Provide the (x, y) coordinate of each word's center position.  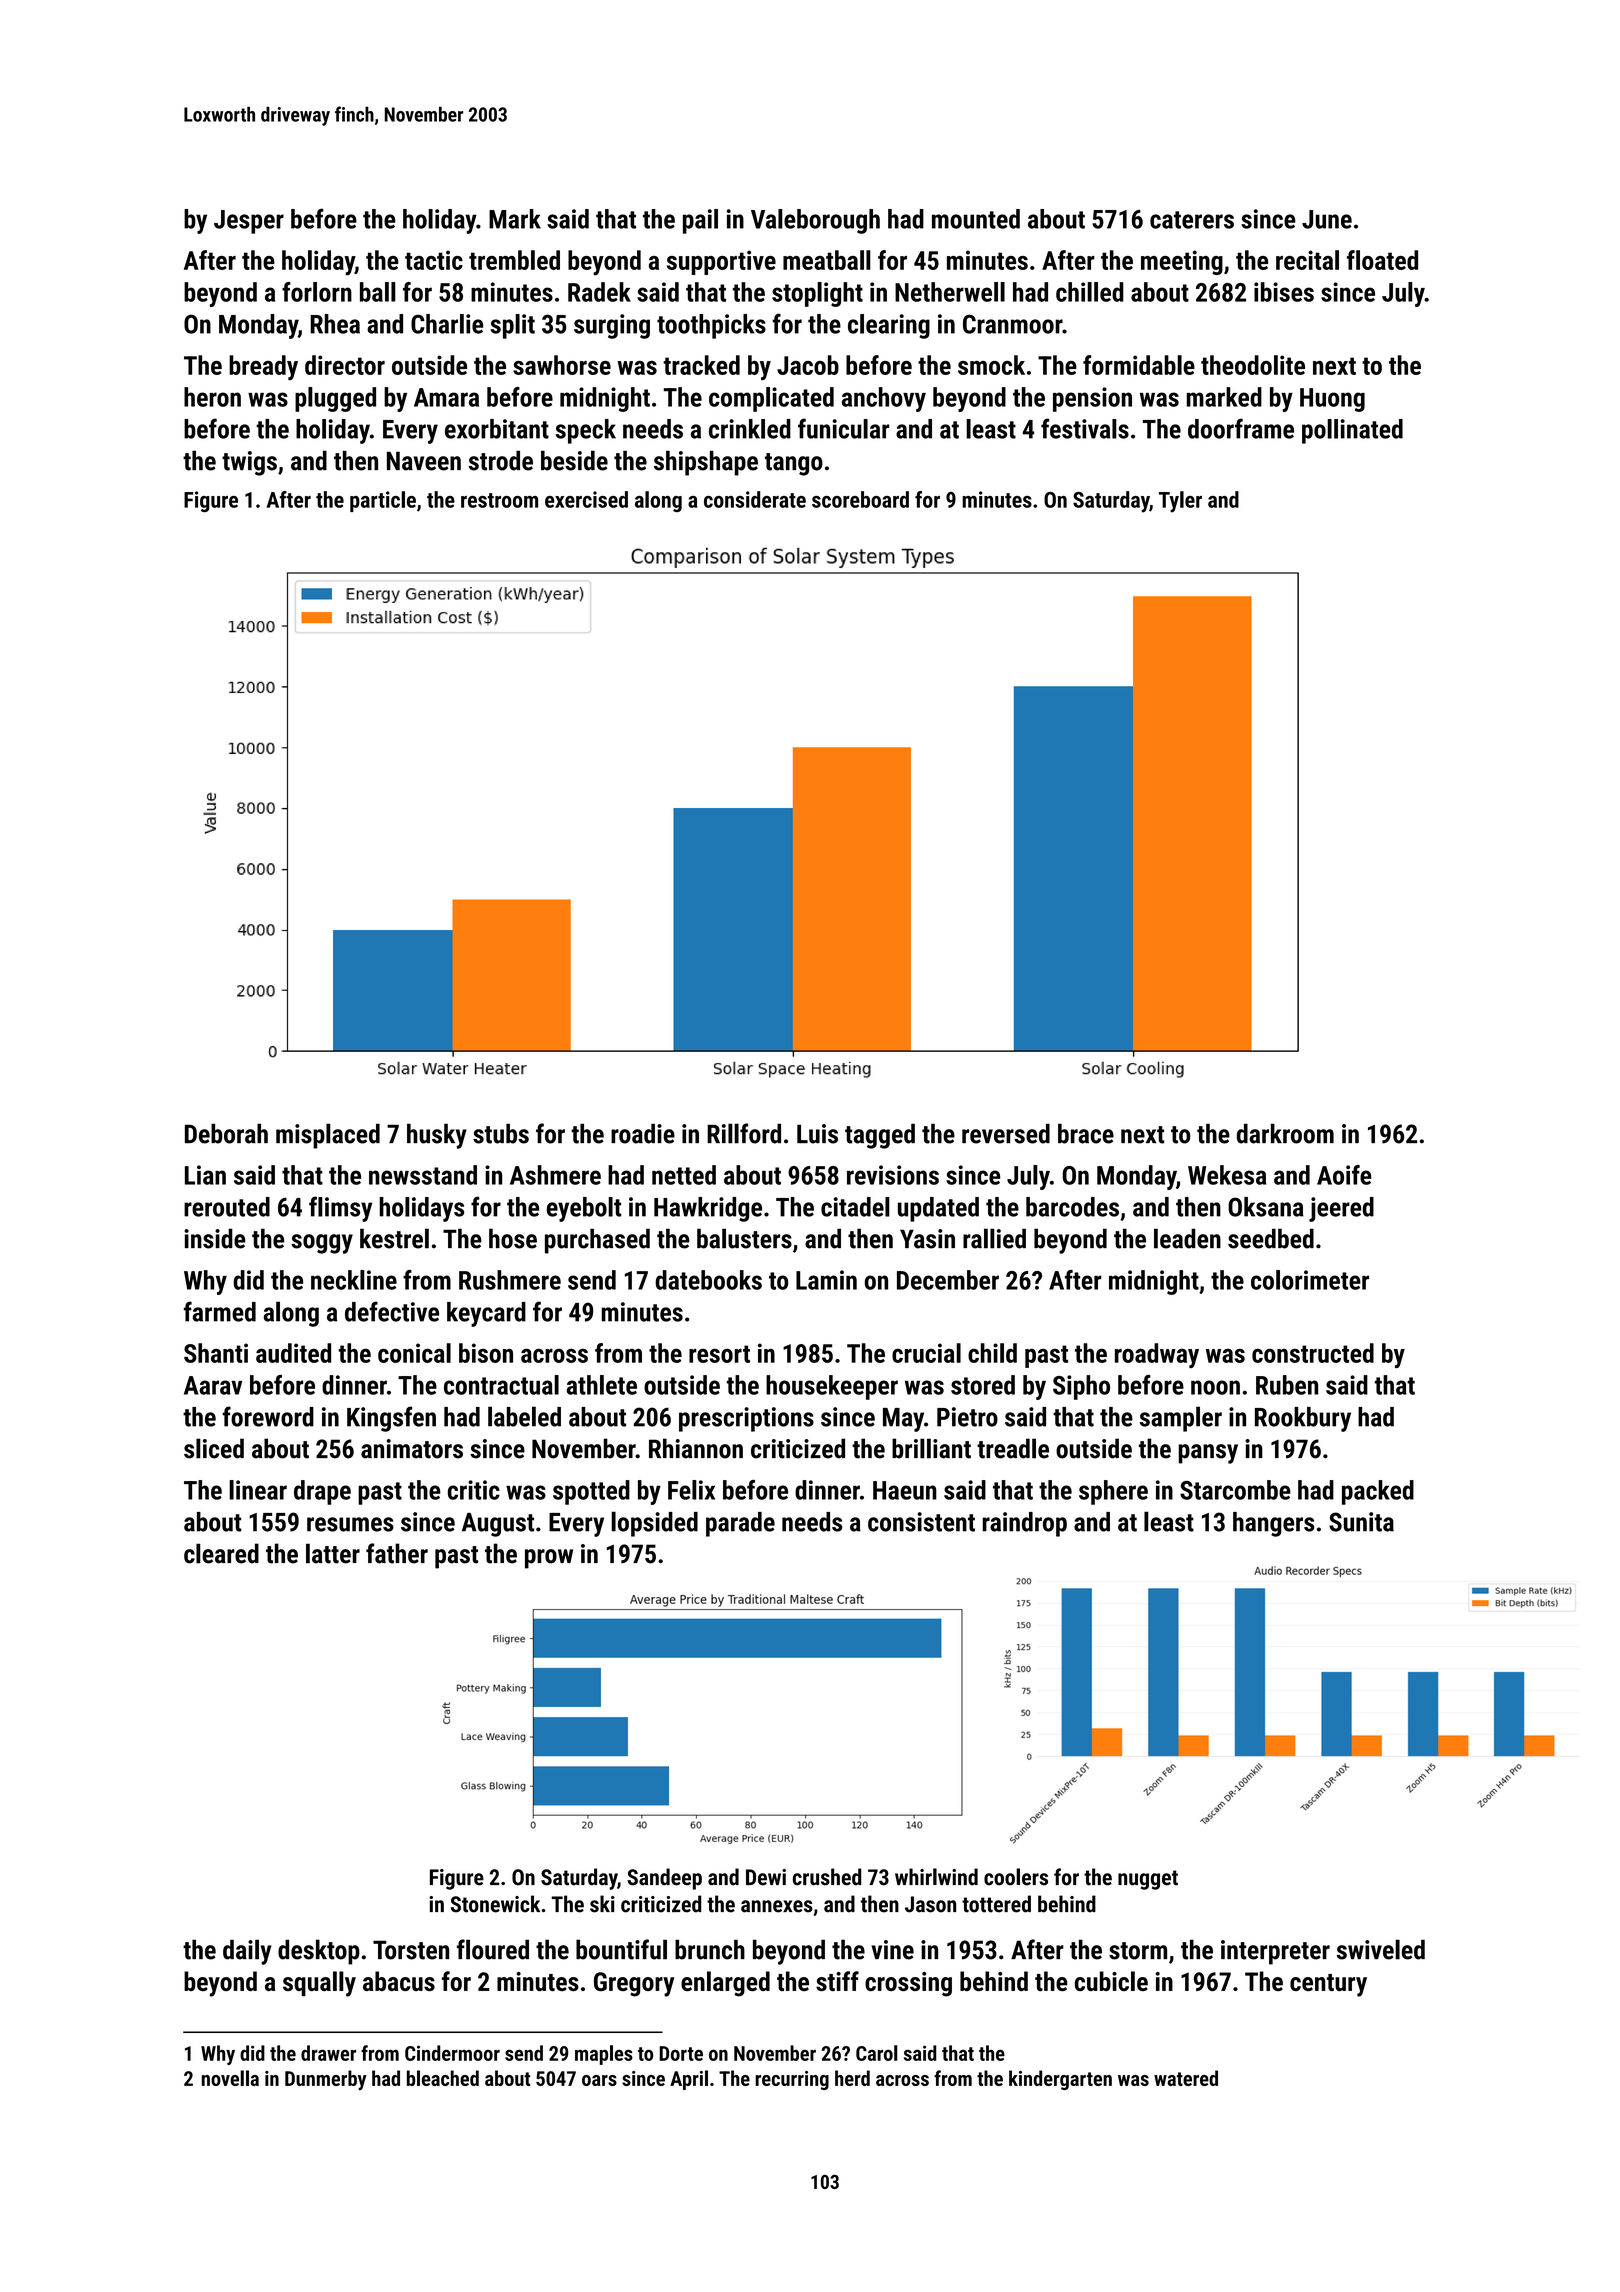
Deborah (226, 1133)
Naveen (424, 461)
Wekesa (1227, 1175)
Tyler (1180, 502)
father (397, 1553)
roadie (643, 1133)
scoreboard (860, 499)
